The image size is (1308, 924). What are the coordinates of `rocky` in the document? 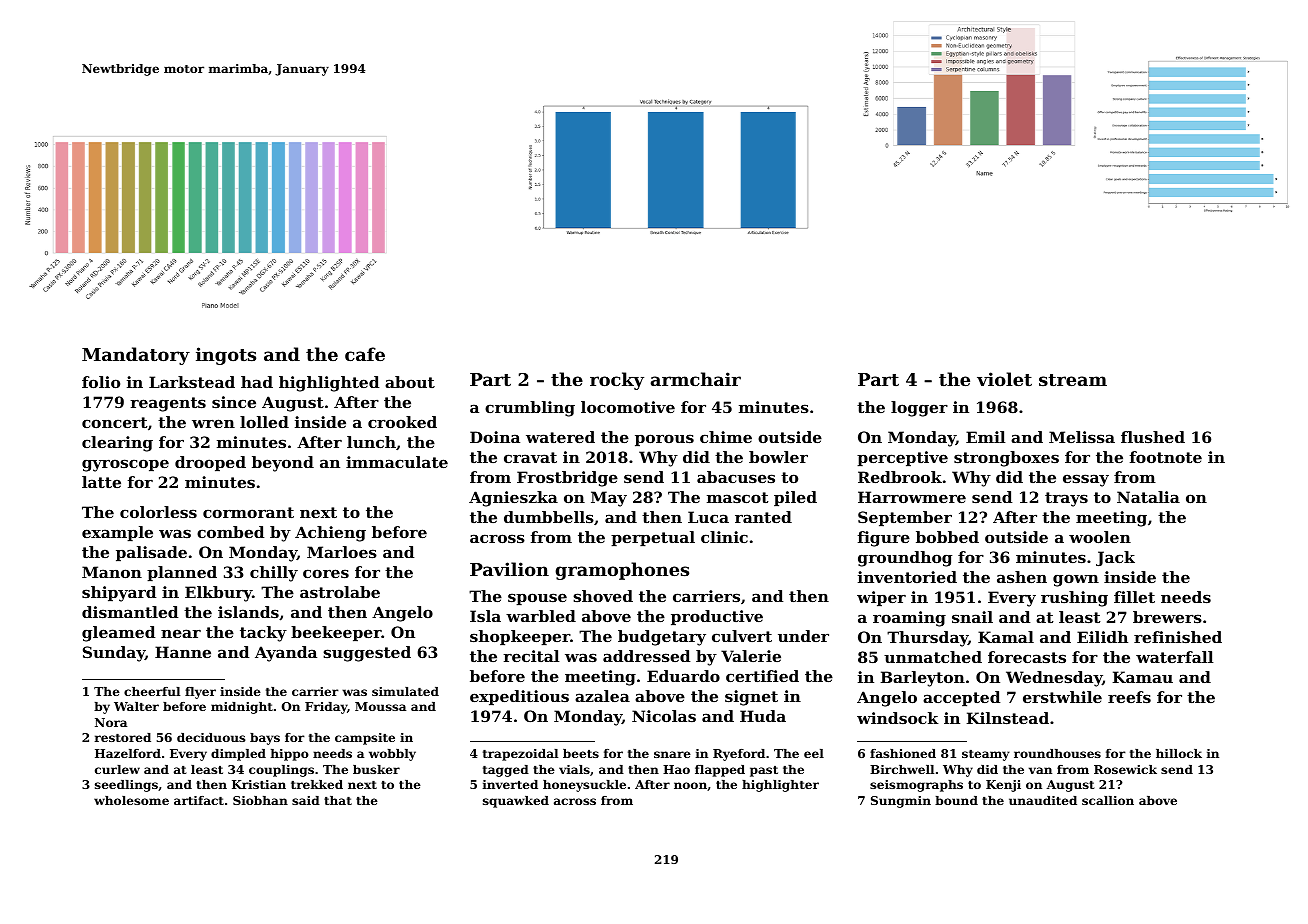 It's located at (617, 381).
